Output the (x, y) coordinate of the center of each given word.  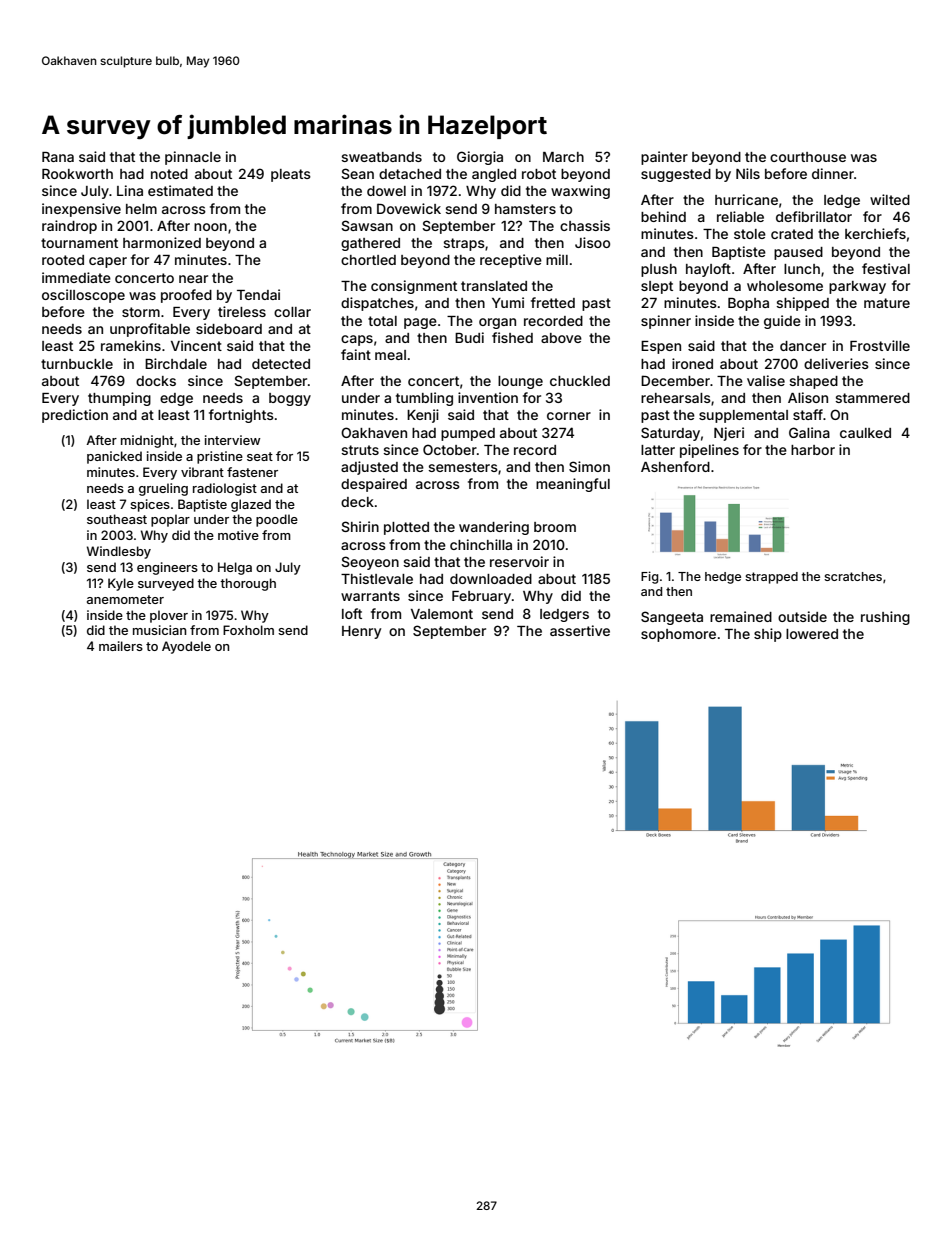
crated (792, 234)
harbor (813, 450)
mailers (121, 646)
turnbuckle (77, 364)
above (561, 338)
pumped (468, 434)
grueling (163, 489)
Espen (661, 347)
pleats (291, 175)
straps (464, 244)
